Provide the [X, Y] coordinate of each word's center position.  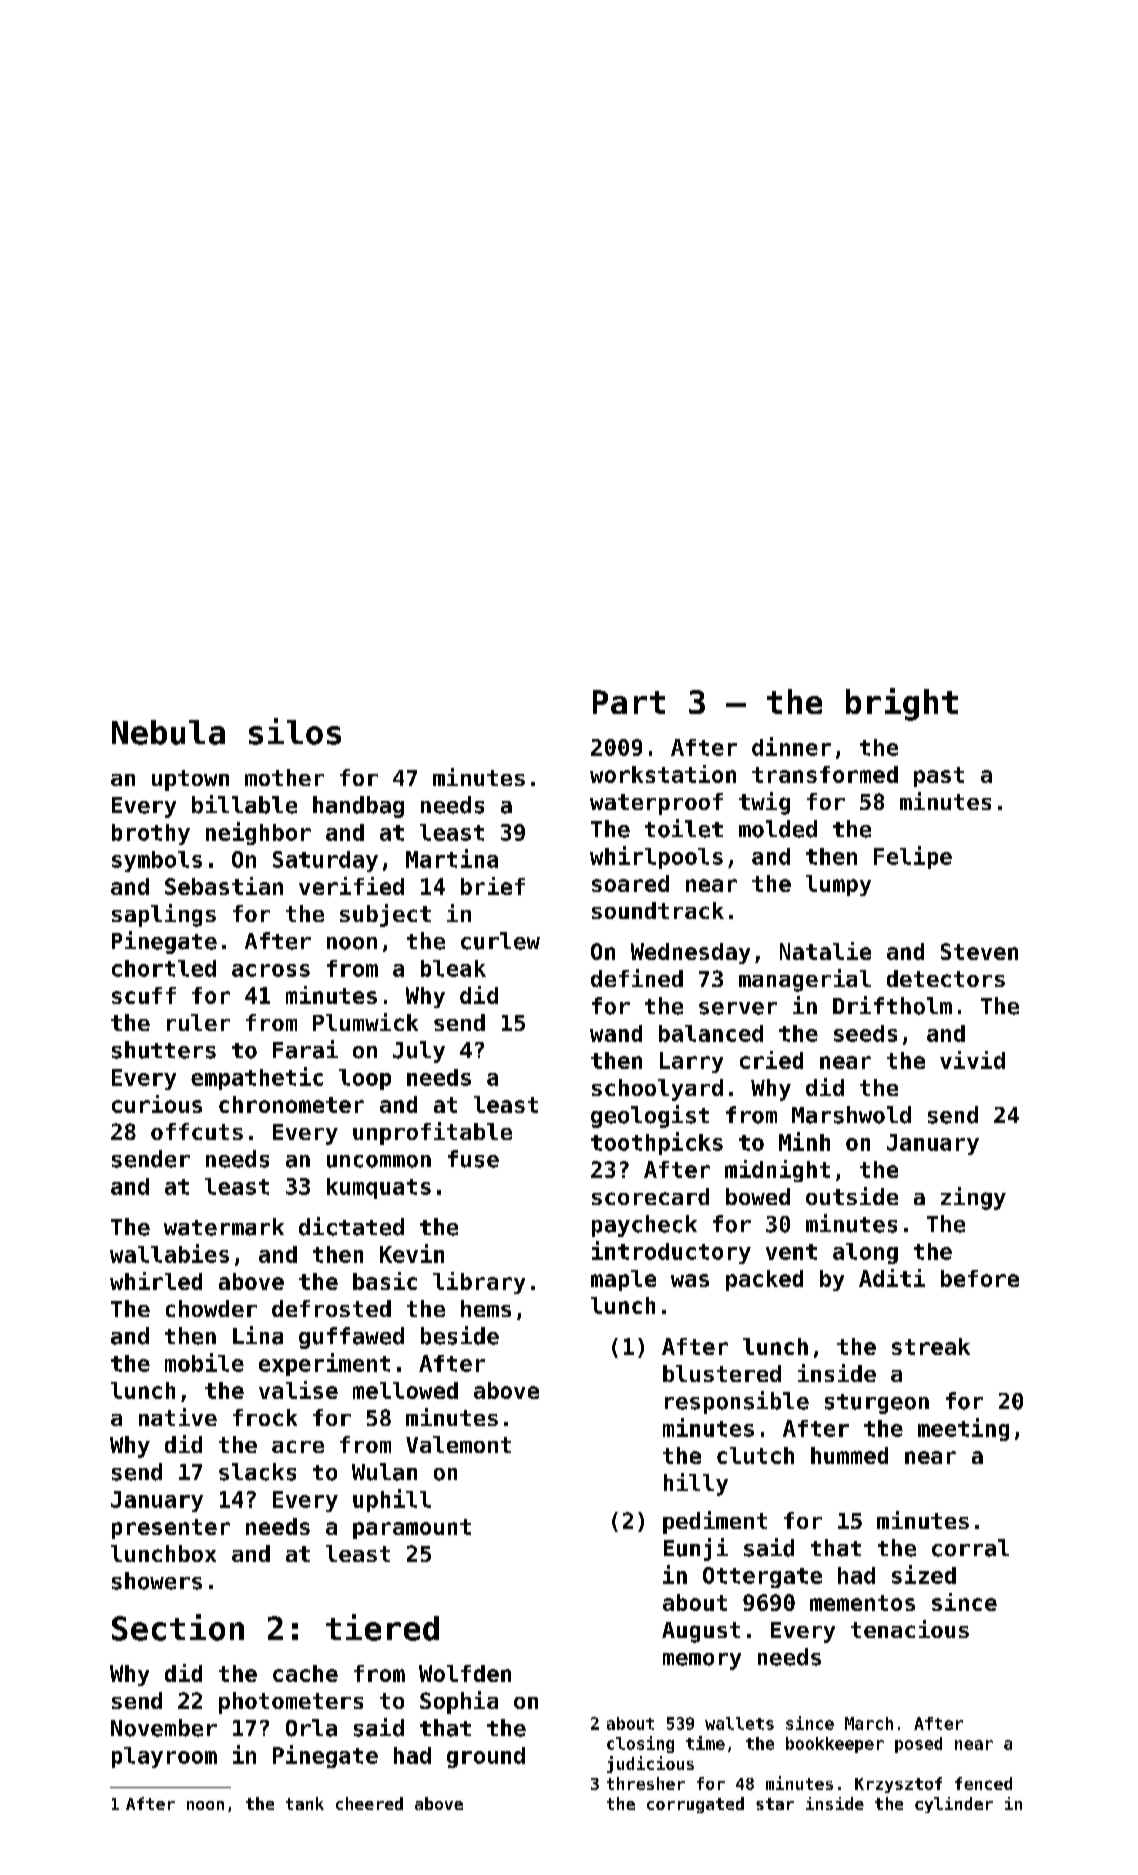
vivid [972, 1060]
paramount [412, 1529]
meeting [963, 1429]
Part [629, 702]
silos [295, 731]
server [738, 1008]
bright [902, 704]
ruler [198, 1022]
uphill [392, 1500]
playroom [164, 1757]
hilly [696, 1484]
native [178, 1417]
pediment [715, 1522]
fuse [473, 1159]
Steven [979, 951]
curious [157, 1104]
